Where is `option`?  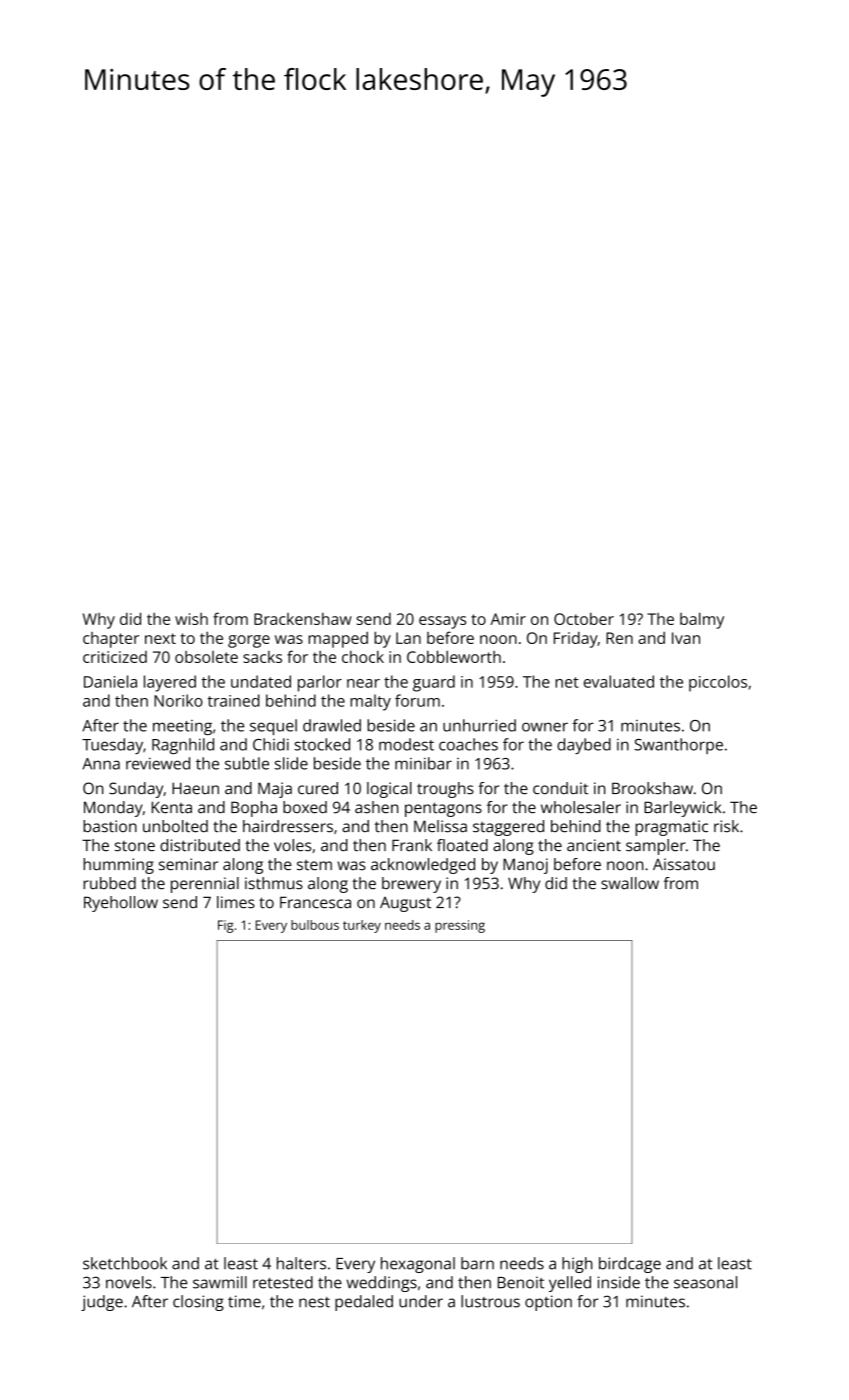 option is located at coordinates (548, 1303).
